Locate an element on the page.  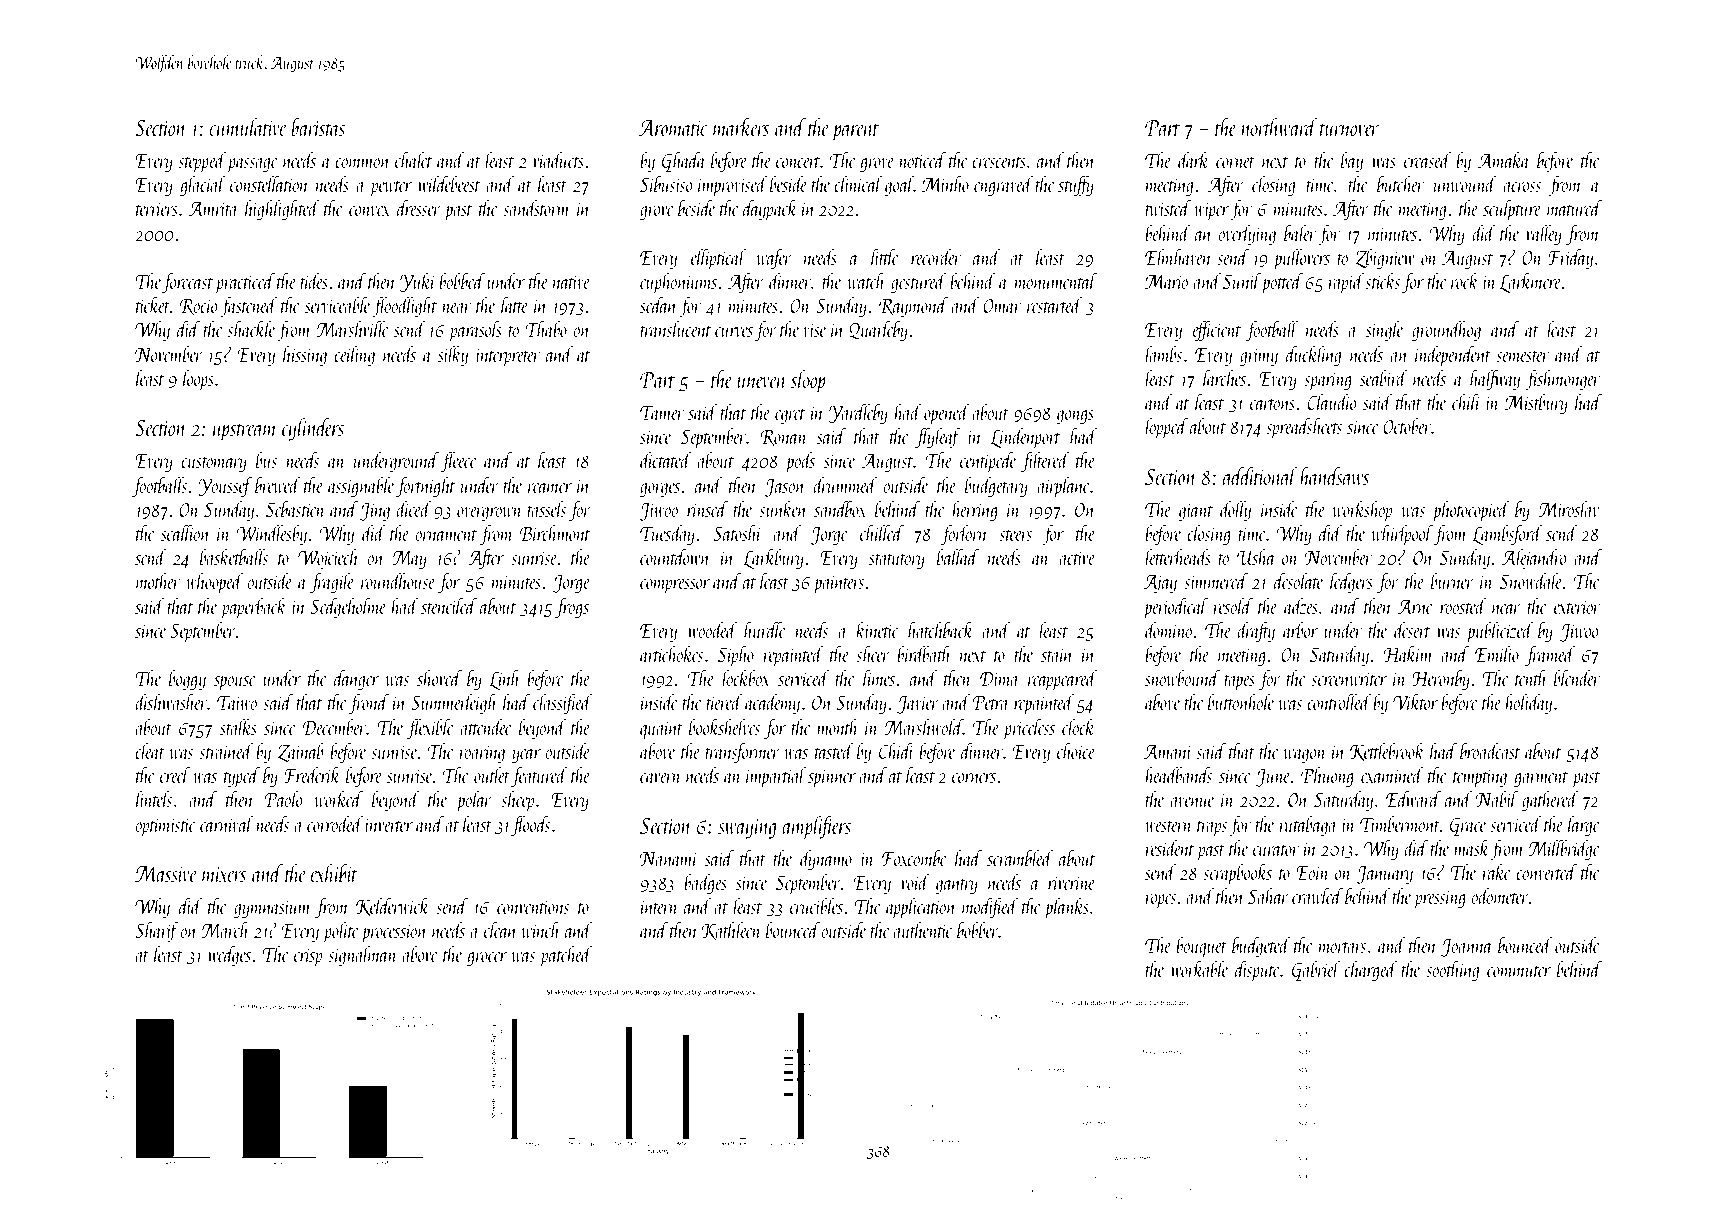
academy is located at coordinates (772, 704).
